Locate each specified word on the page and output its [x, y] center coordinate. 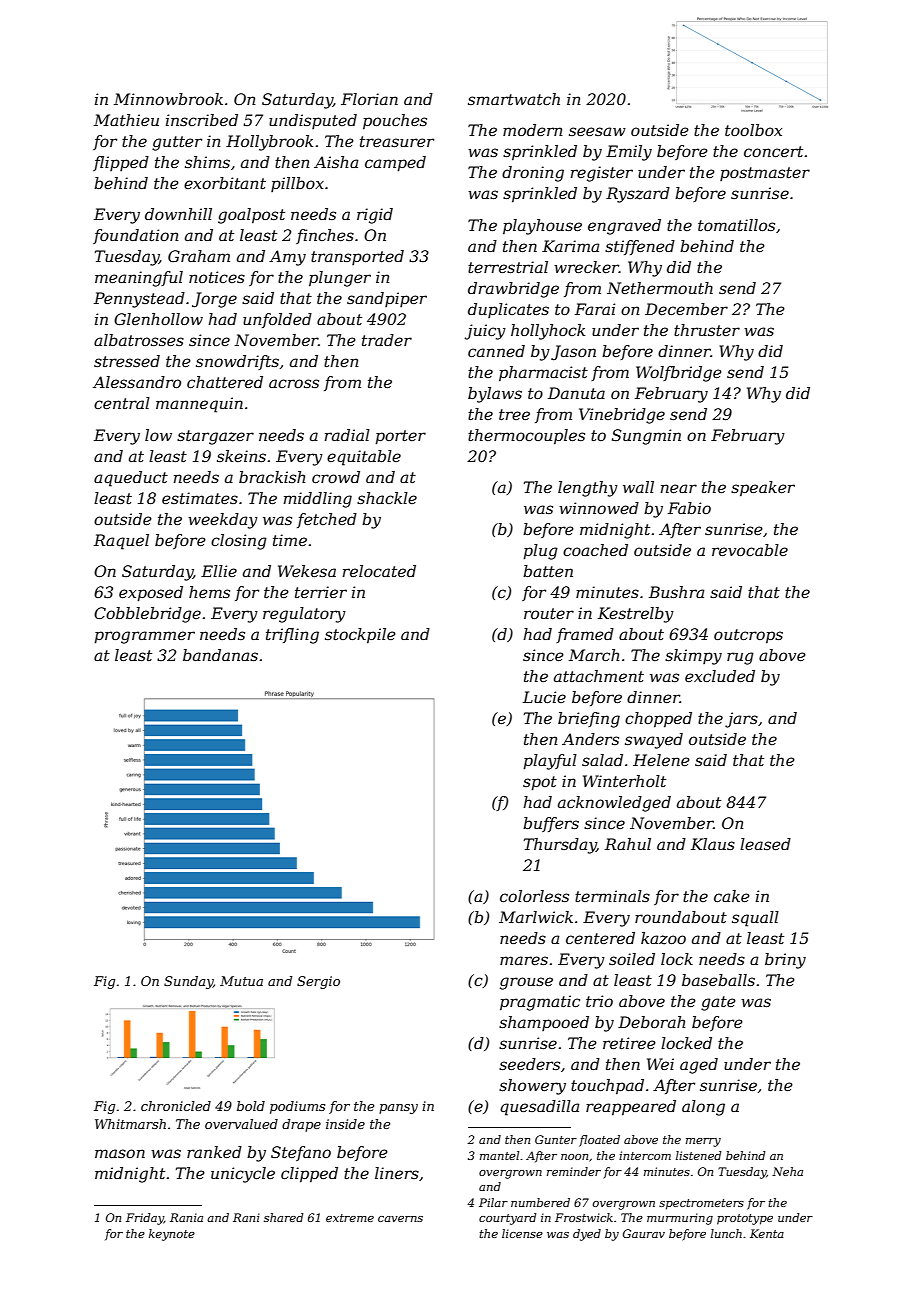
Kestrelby [636, 615]
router [549, 613]
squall [755, 919]
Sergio [318, 982]
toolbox [753, 130]
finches [325, 236]
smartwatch [514, 99]
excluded [720, 676]
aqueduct [131, 479]
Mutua [241, 981]
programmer [144, 637]
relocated [379, 571]
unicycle [243, 1175]
